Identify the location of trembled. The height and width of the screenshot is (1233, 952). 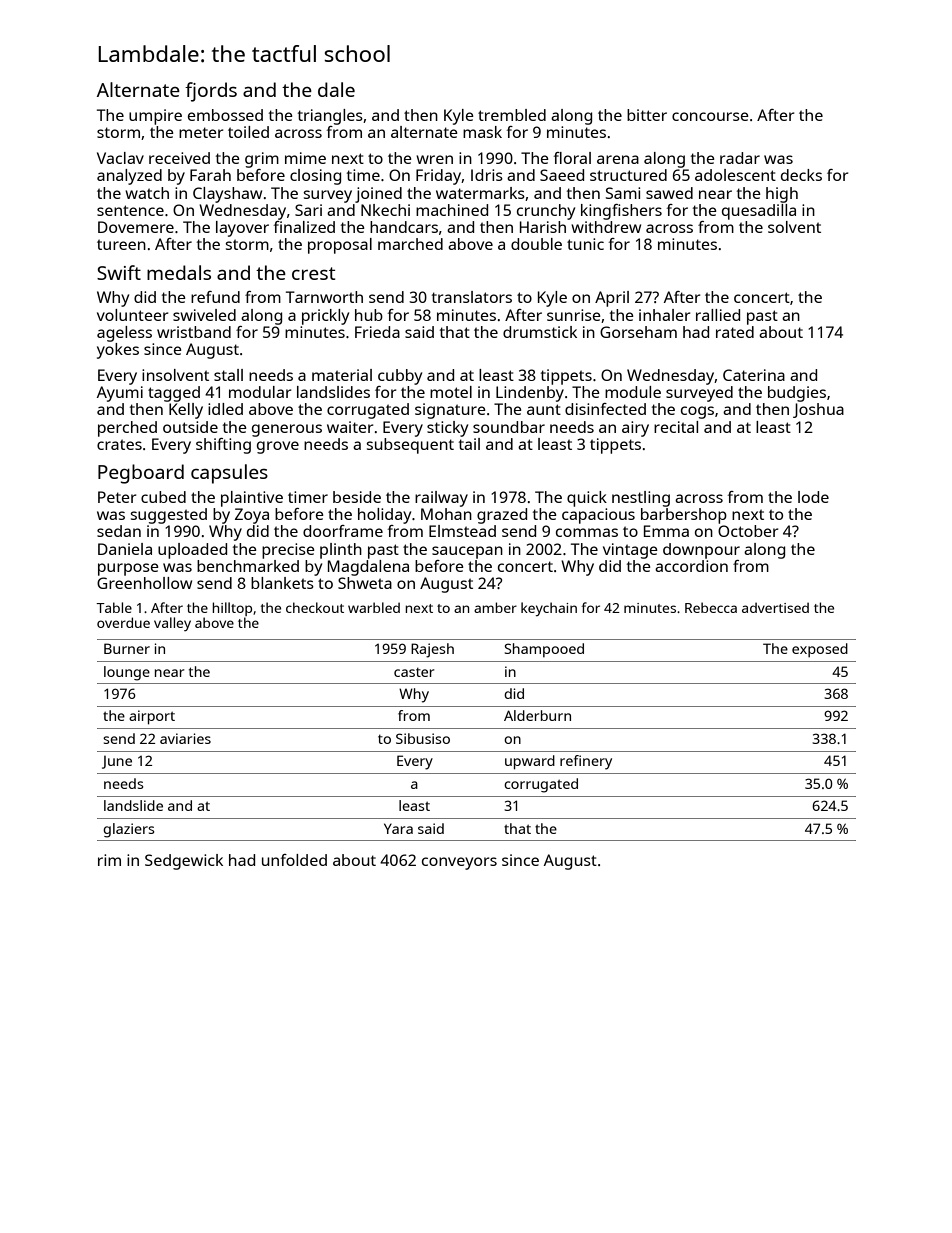
(512, 115).
